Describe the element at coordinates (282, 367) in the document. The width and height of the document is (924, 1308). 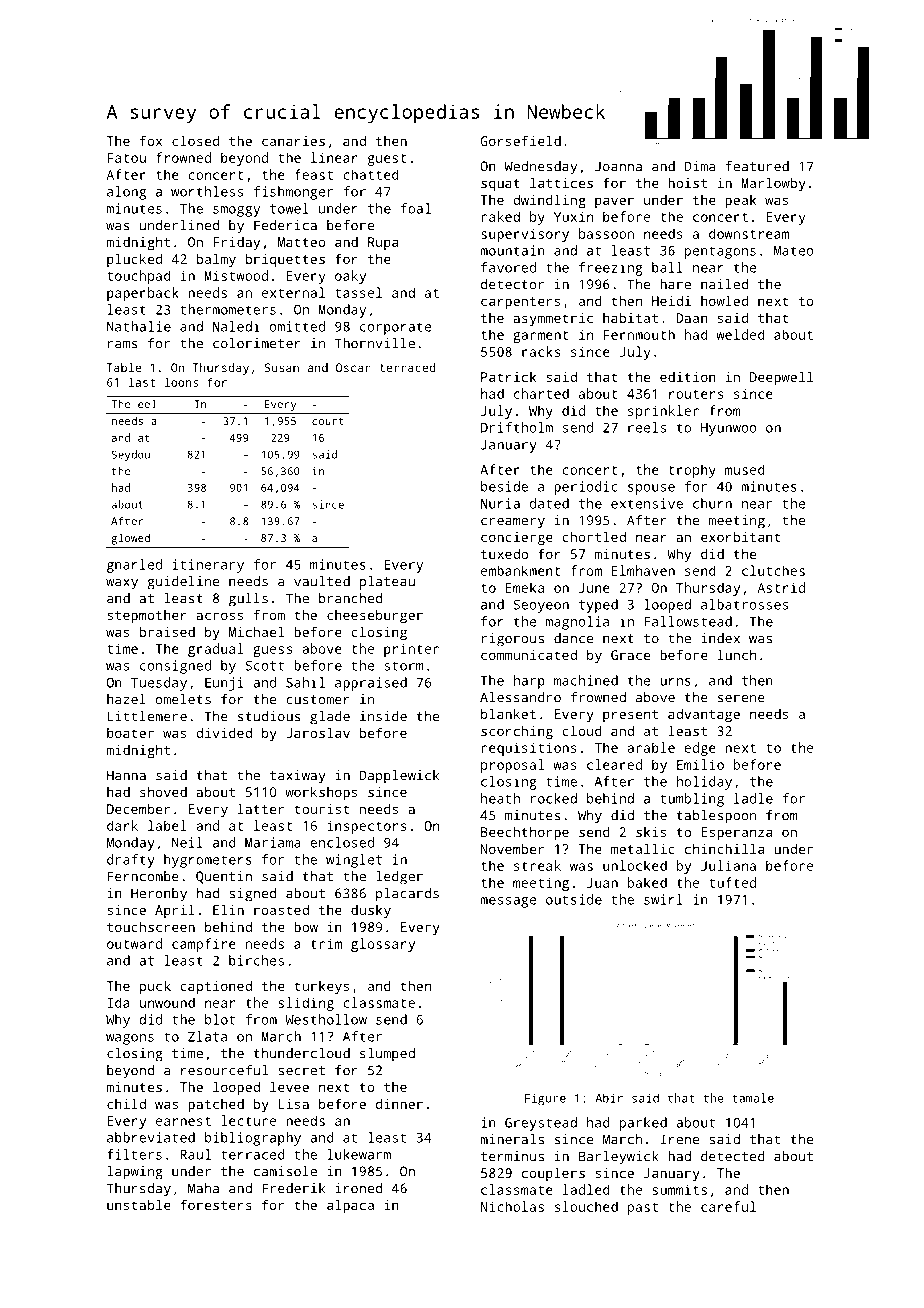
I see `Susan` at that location.
